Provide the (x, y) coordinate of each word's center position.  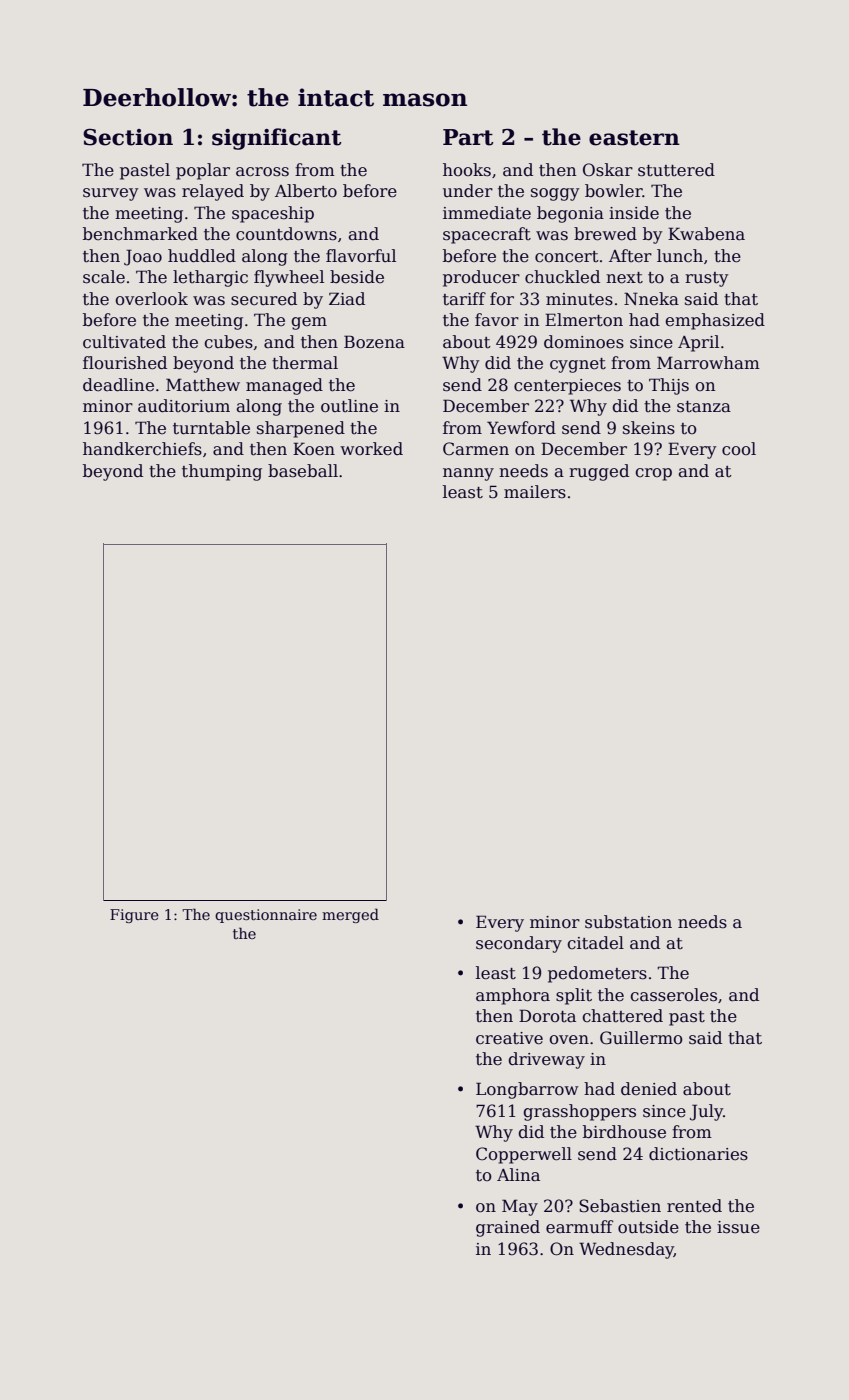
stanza (704, 407)
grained (508, 1228)
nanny (468, 474)
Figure (134, 916)
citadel (595, 943)
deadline (118, 385)
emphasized (715, 321)
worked (371, 449)
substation (628, 922)
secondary (519, 944)
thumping (222, 472)
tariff (464, 299)
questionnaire (266, 916)
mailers (535, 492)
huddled (202, 256)
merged (350, 915)
